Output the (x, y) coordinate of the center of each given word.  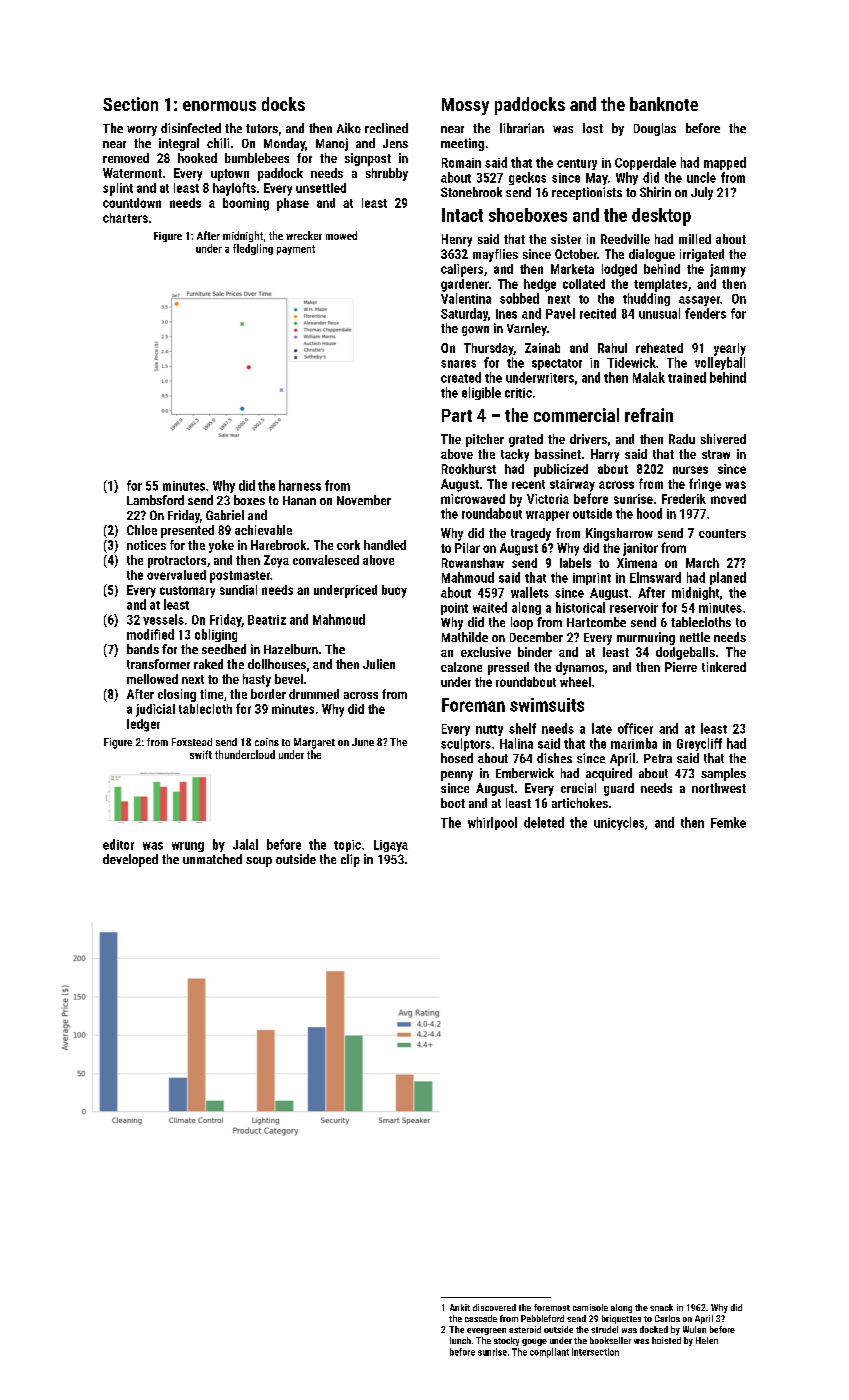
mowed (341, 235)
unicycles (619, 823)
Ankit (460, 1307)
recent (528, 484)
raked (208, 664)
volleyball (720, 363)
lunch (460, 1340)
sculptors (466, 744)
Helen (707, 1340)
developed (130, 860)
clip (350, 860)
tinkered (724, 667)
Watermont (132, 173)
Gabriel (225, 515)
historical (580, 607)
